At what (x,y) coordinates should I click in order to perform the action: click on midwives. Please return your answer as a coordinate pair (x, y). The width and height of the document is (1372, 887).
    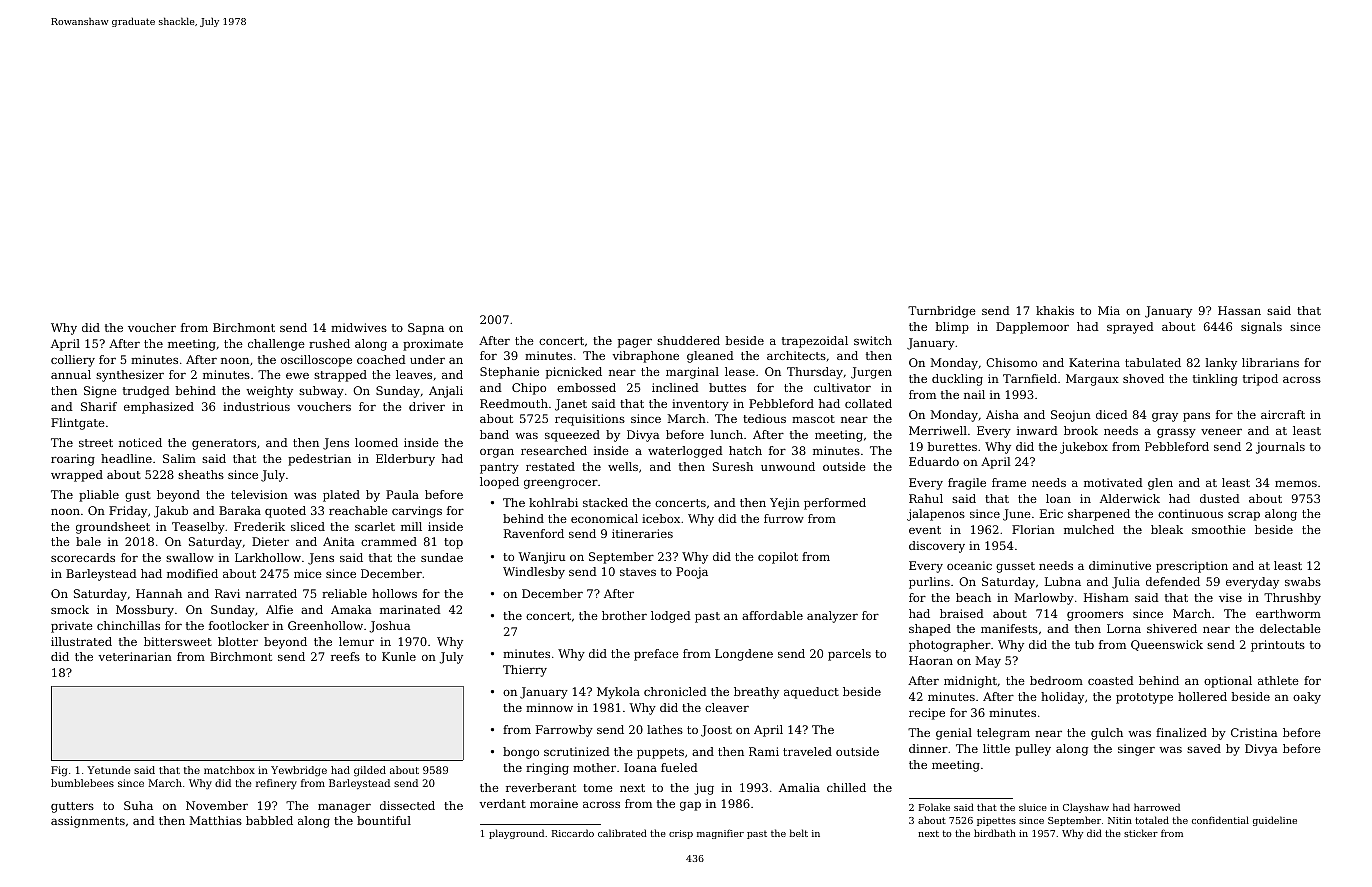
    Looking at the image, I should click on (359, 327).
